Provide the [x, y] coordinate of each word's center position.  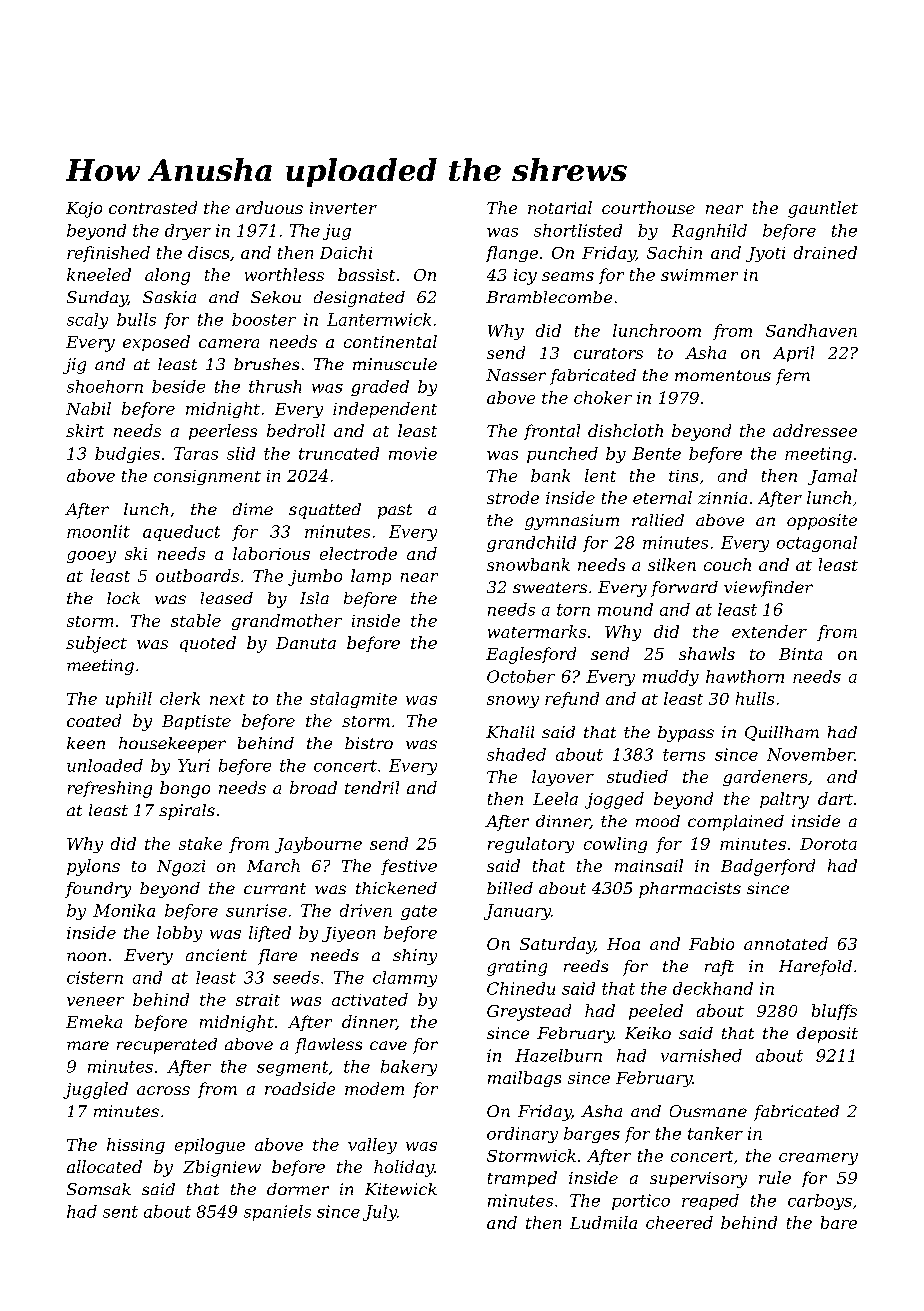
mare [88, 1045]
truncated [339, 453]
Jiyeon [348, 934]
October [521, 676]
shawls [707, 653]
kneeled [99, 274]
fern [793, 377]
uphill [129, 700]
